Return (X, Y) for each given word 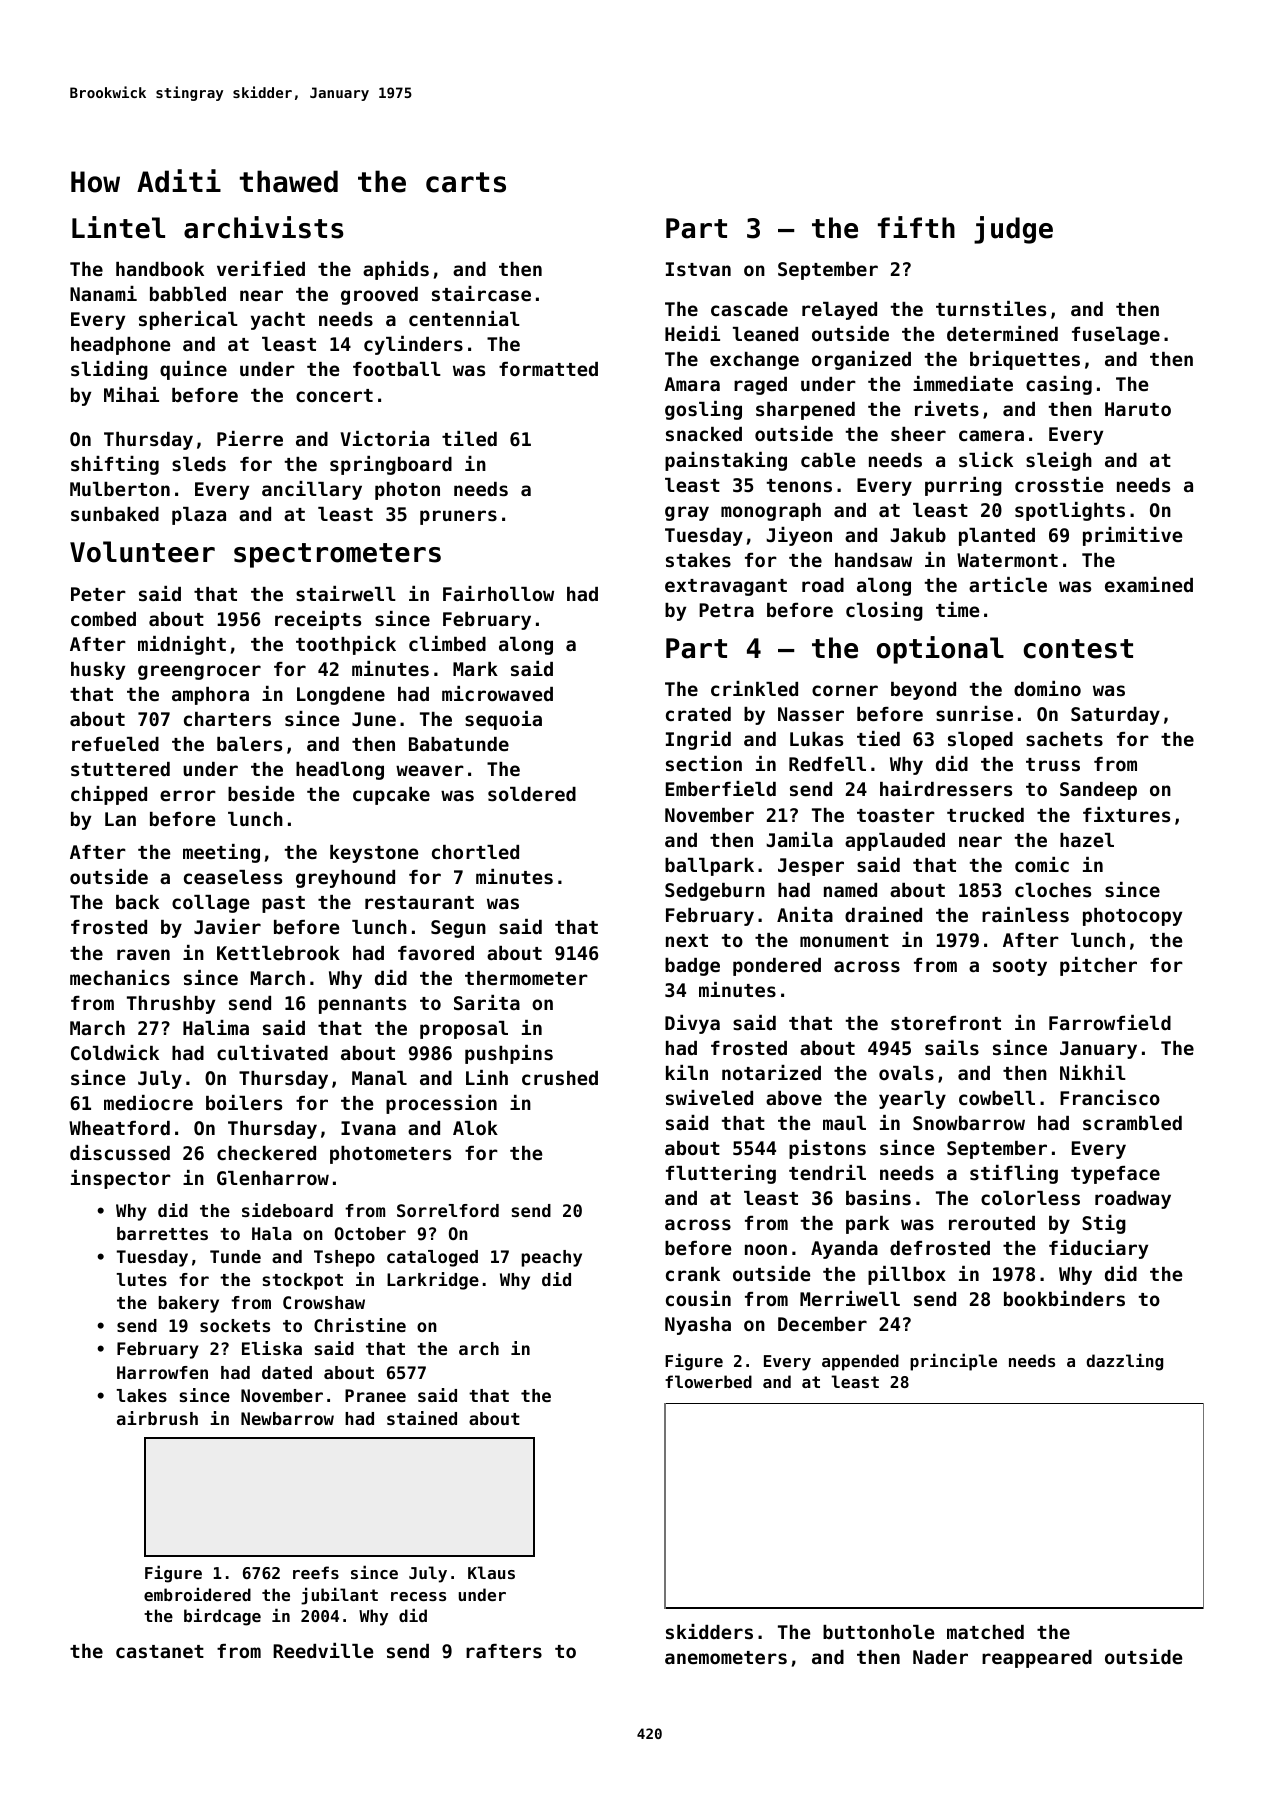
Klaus (491, 1572)
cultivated (272, 1052)
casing (1059, 385)
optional (940, 650)
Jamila (799, 839)
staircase (481, 293)
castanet (160, 1651)
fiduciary (1098, 1249)
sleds (199, 464)
